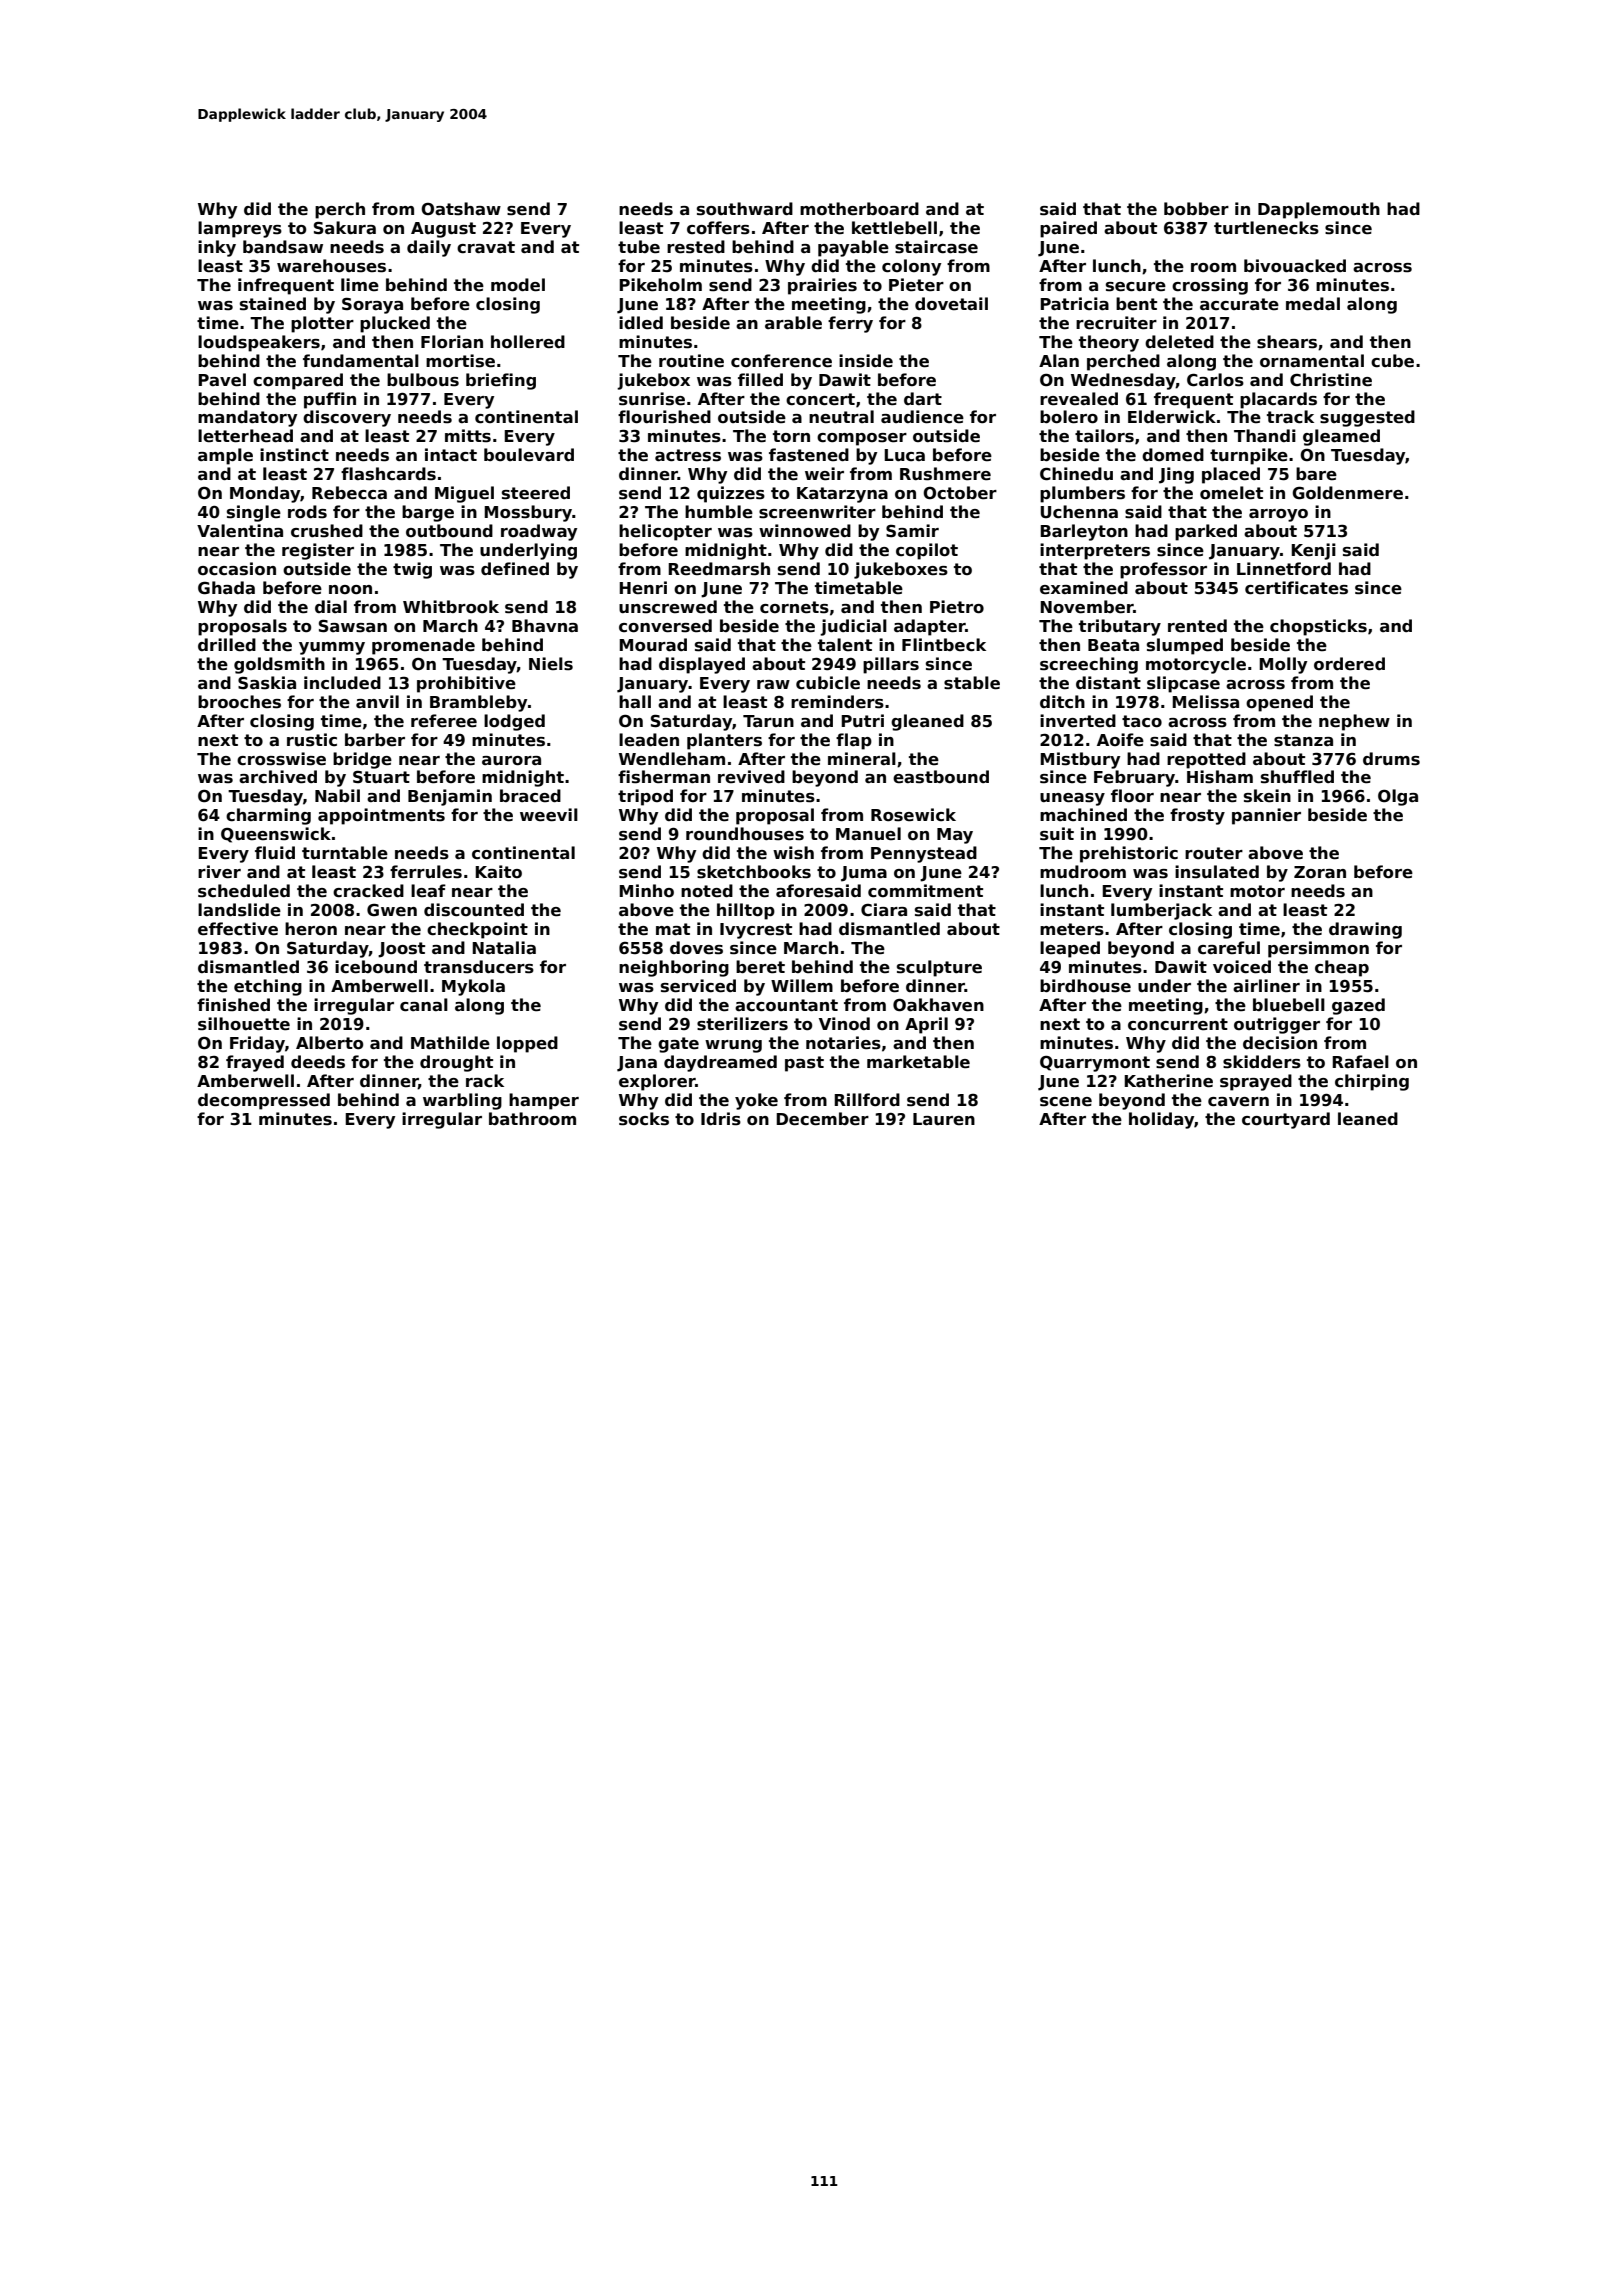 The width and height of the page is (1620, 2292). What do you see at coordinates (646, 890) in the page?
I see `Minho` at bounding box center [646, 890].
